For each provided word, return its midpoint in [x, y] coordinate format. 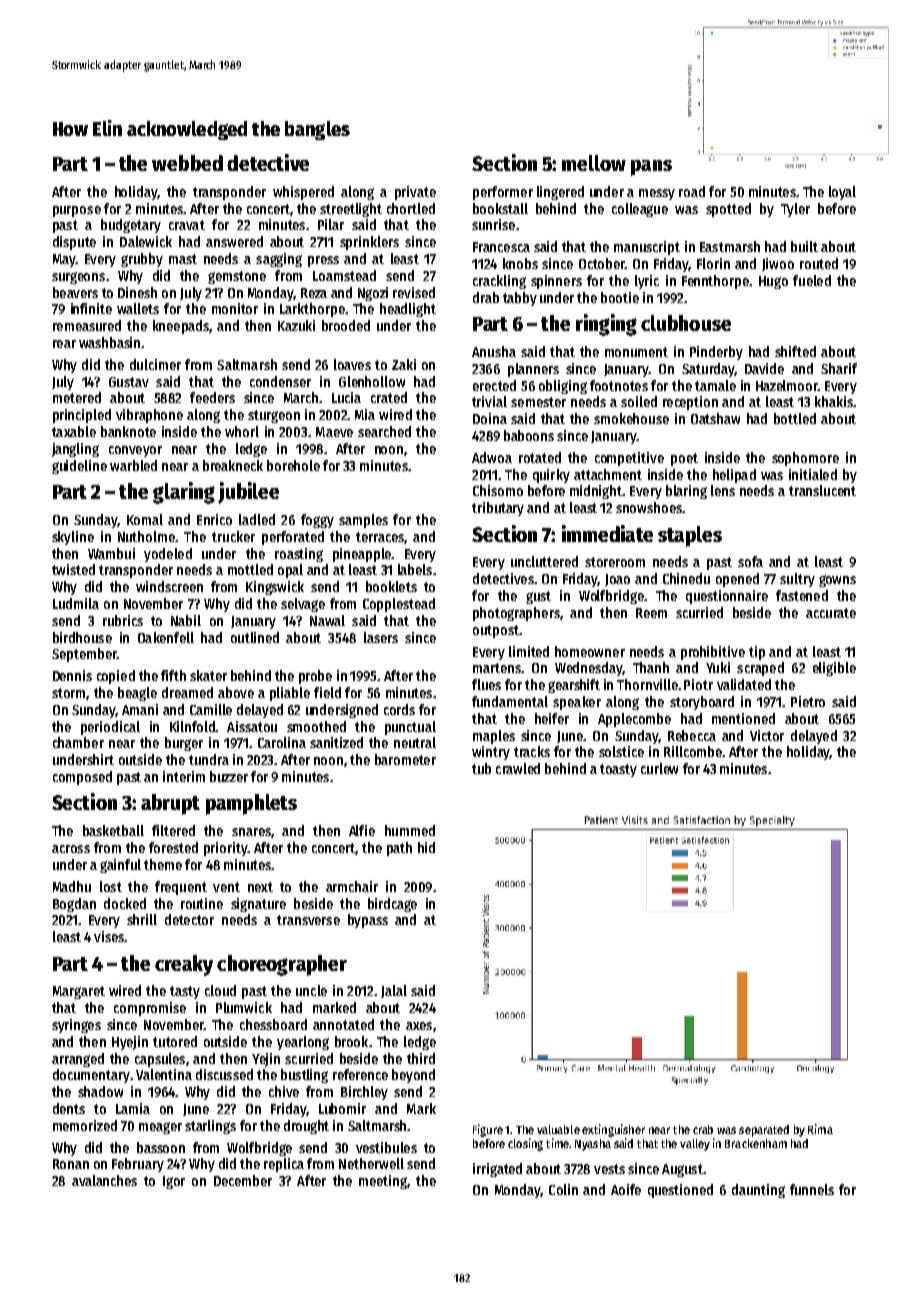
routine [202, 903]
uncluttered [544, 561]
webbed [187, 163]
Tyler [795, 210]
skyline [73, 538]
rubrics [123, 620]
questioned [680, 1191]
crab [703, 1129]
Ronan [71, 1164]
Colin [563, 1189]
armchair [352, 886]
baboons [529, 435]
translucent [822, 490]
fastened [802, 595]
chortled [411, 208]
